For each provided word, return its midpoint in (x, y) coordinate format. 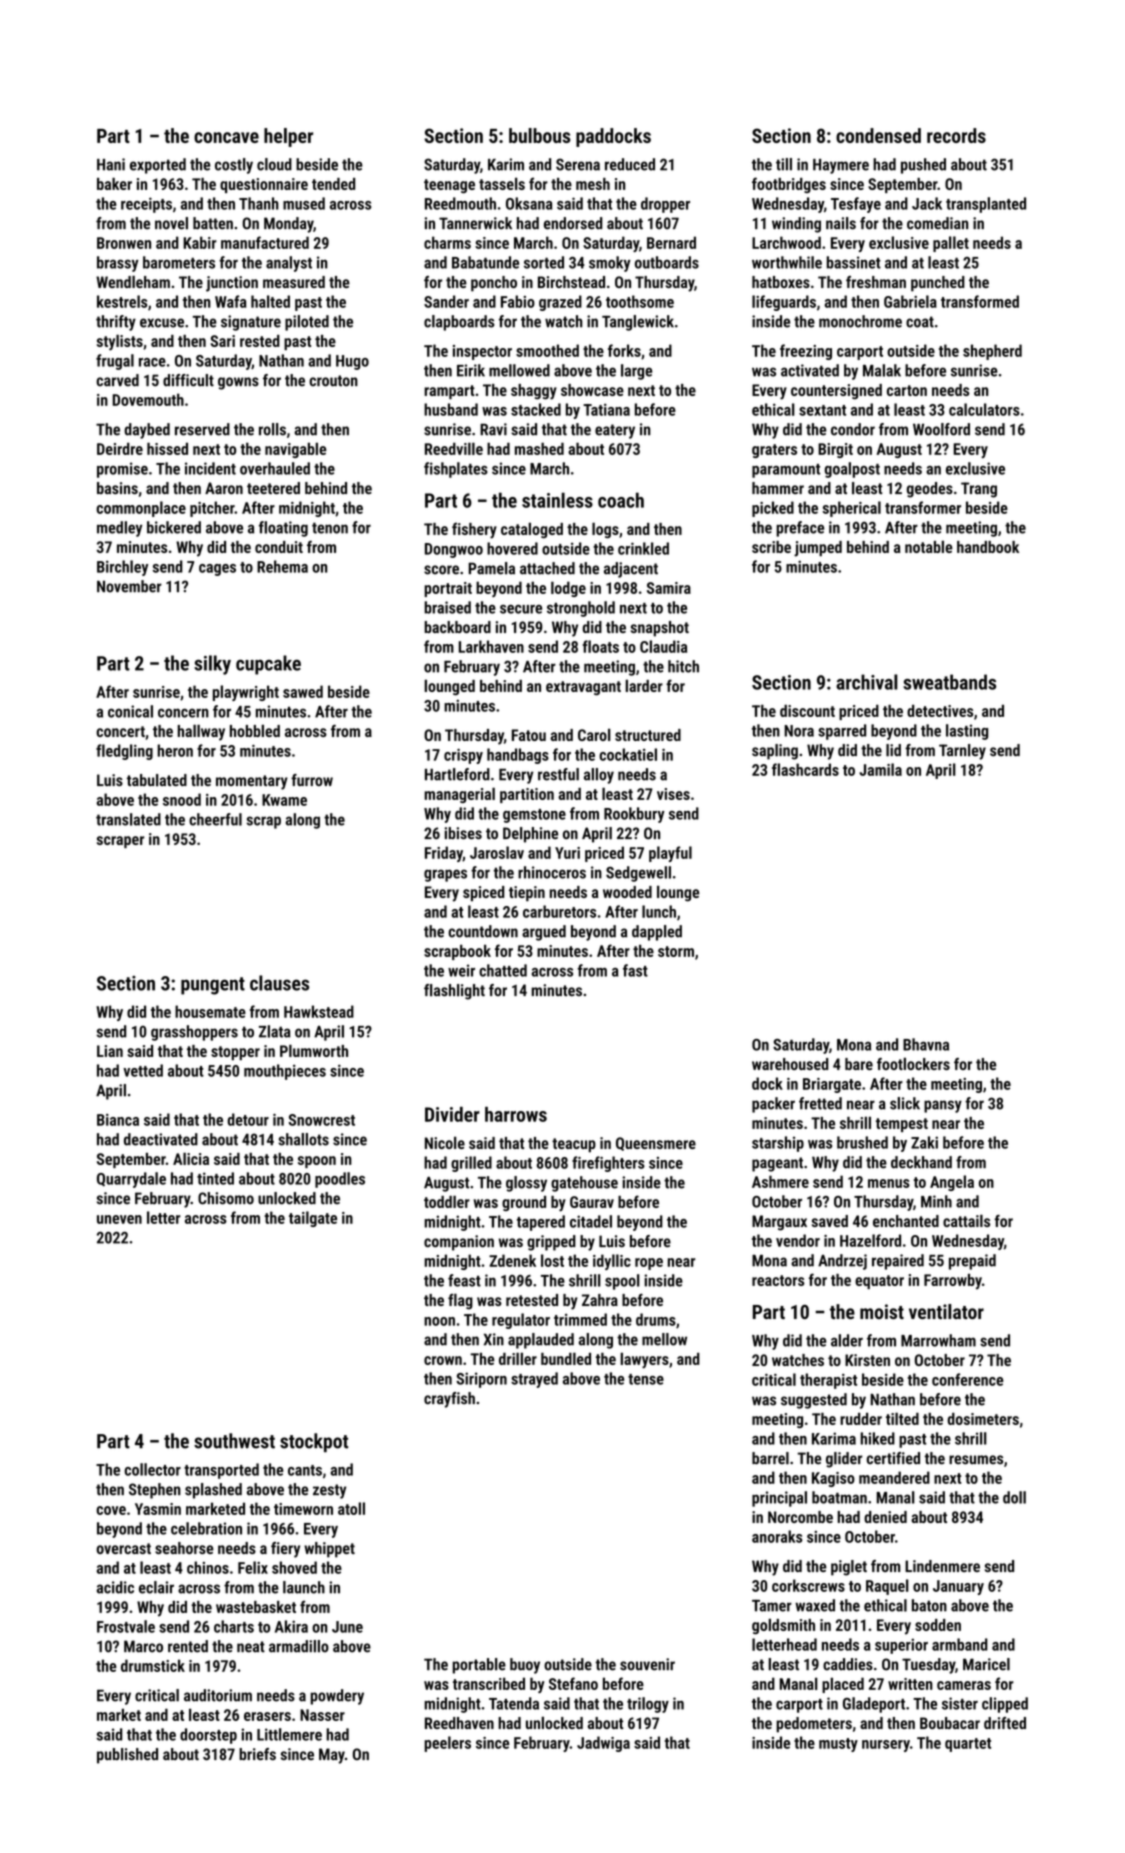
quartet (968, 1745)
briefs (257, 1754)
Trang (979, 490)
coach (621, 500)
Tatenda (514, 1703)
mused (304, 203)
